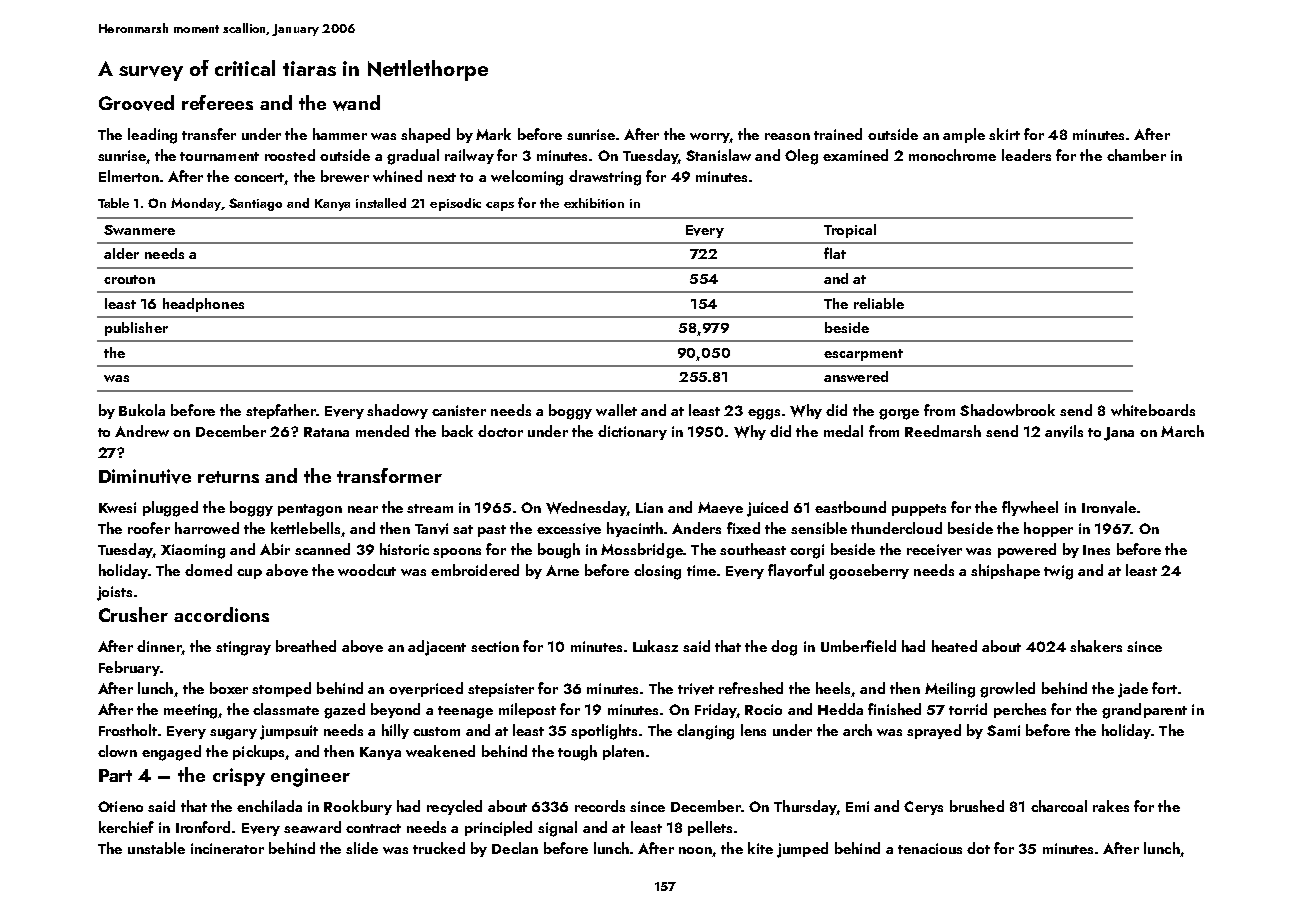 Image resolution: width=1308 pixels, height=924 pixels. What do you see at coordinates (649, 507) in the screenshot?
I see `Lian` at bounding box center [649, 507].
